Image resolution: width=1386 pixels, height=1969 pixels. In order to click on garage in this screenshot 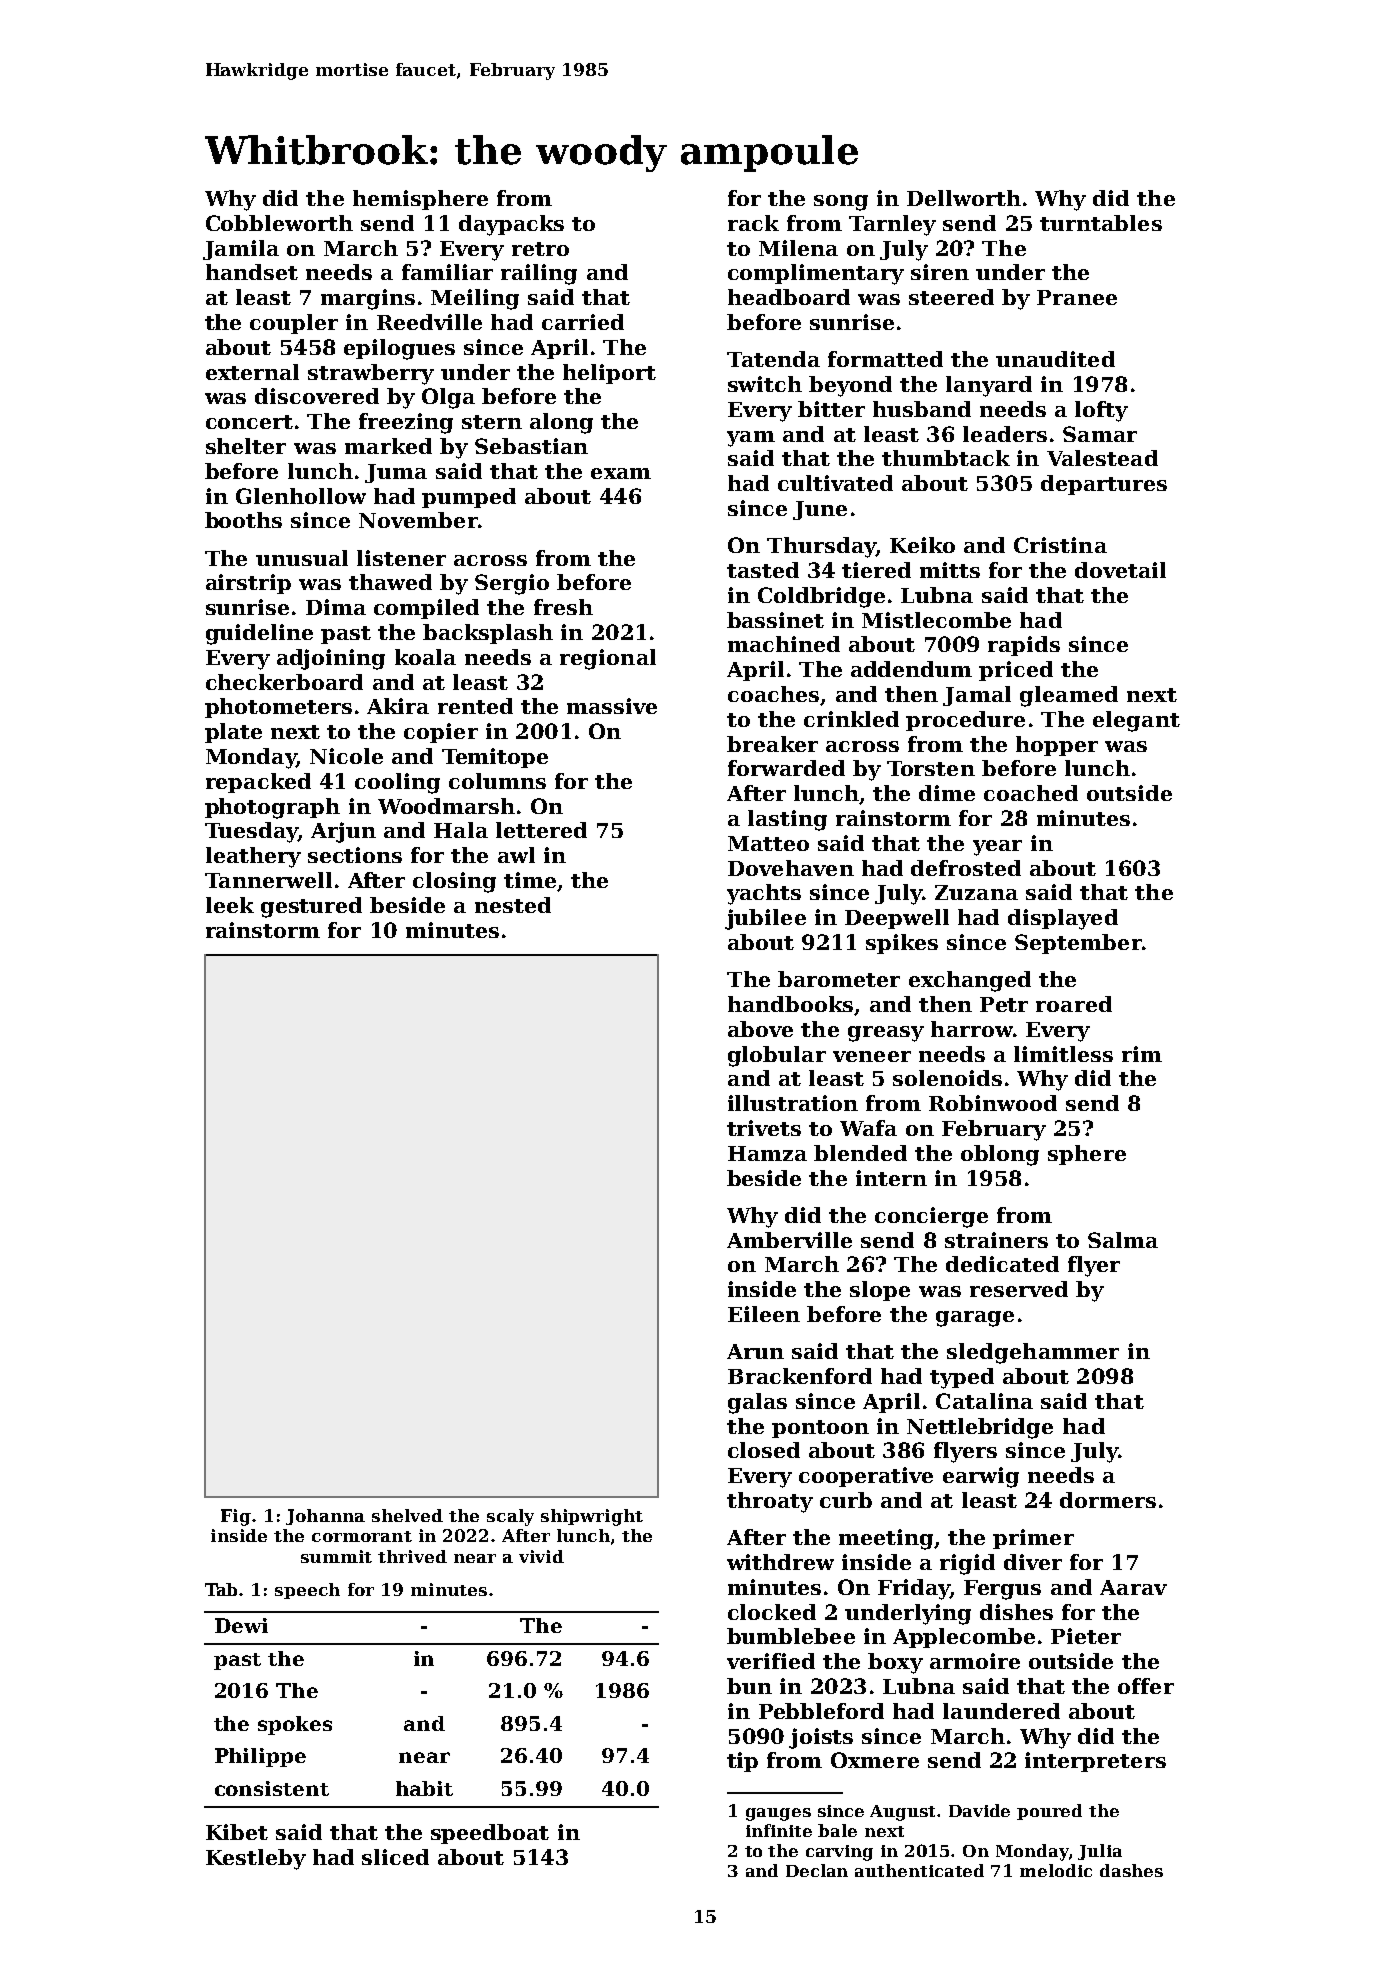, I will do `click(975, 1319)`.
